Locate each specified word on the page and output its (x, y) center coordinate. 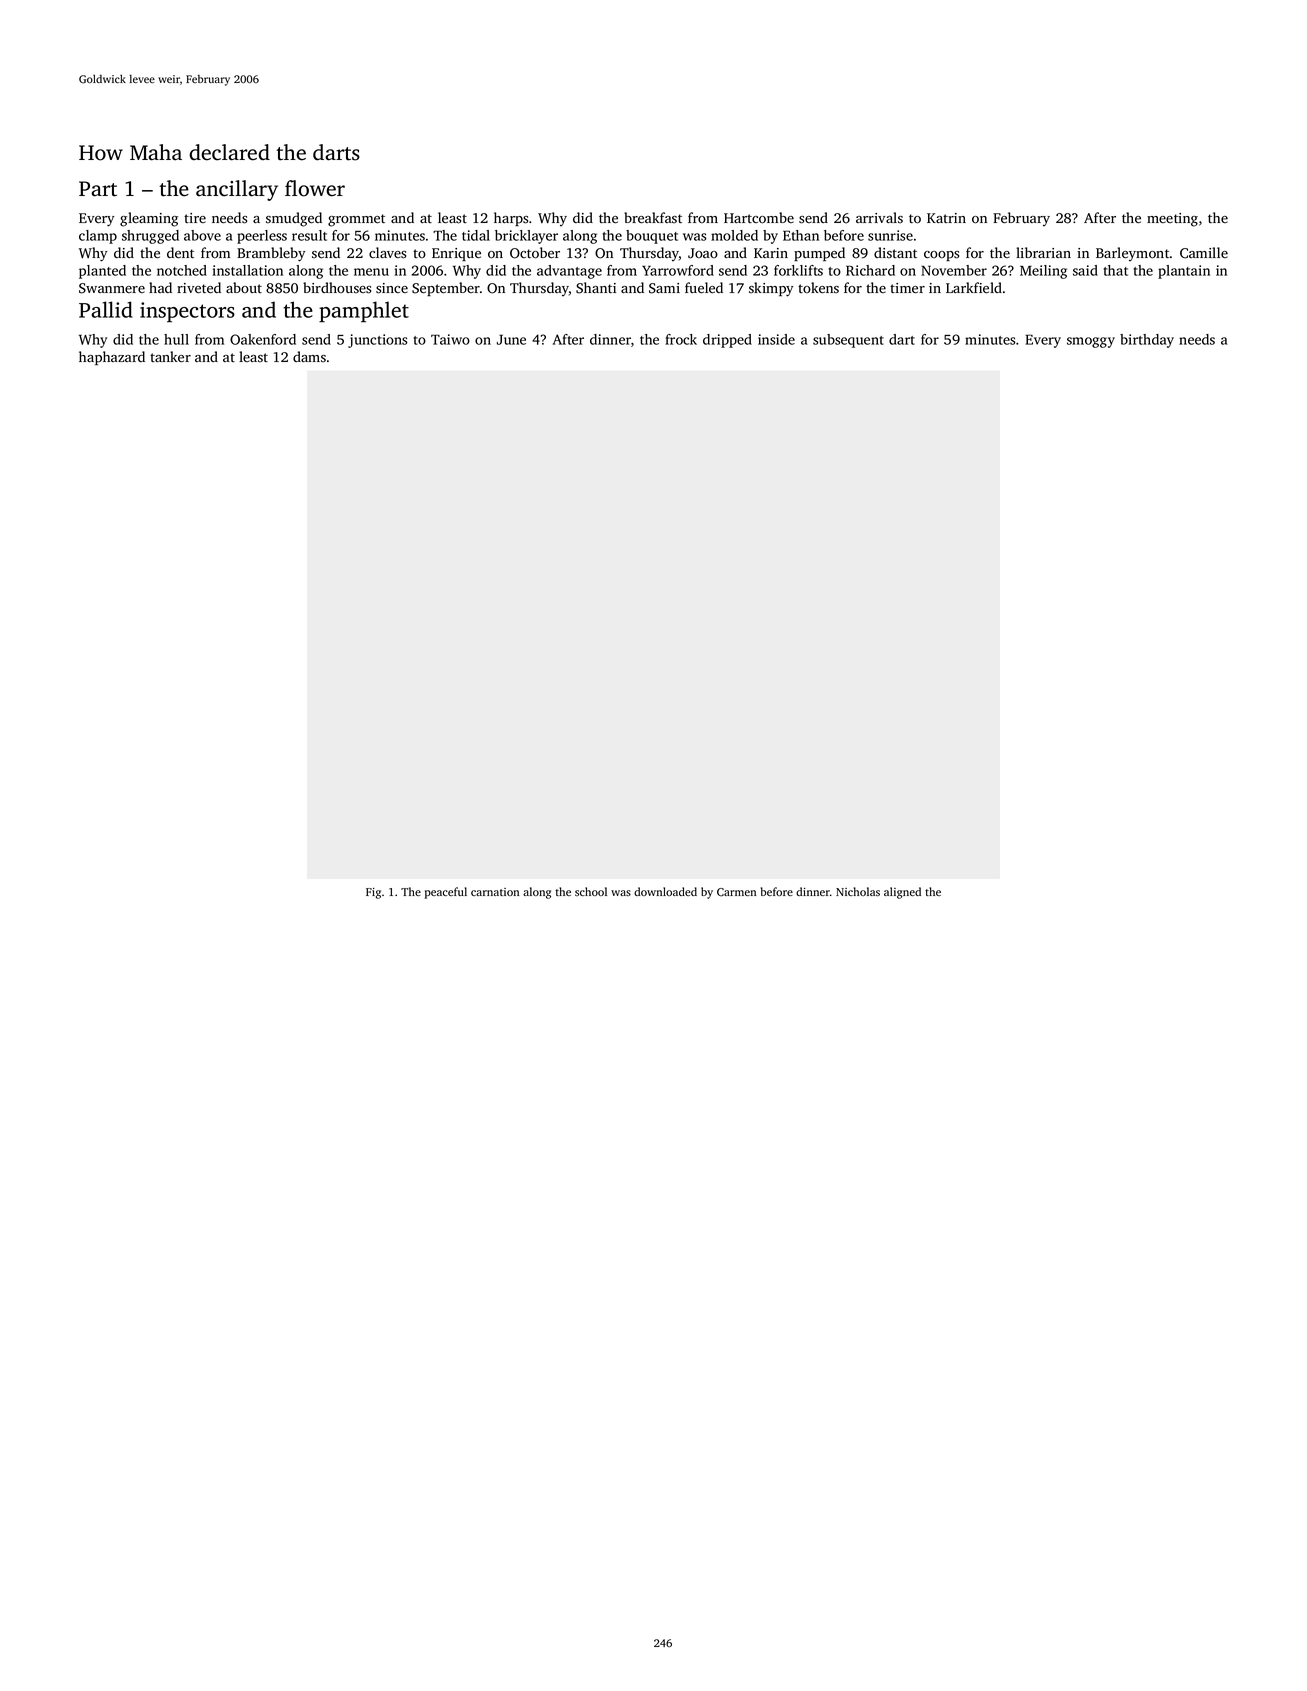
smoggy (1091, 342)
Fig (373, 893)
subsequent (848, 341)
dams (309, 357)
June (511, 339)
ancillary (237, 190)
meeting (1172, 220)
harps (511, 219)
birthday (1147, 341)
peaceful (446, 893)
